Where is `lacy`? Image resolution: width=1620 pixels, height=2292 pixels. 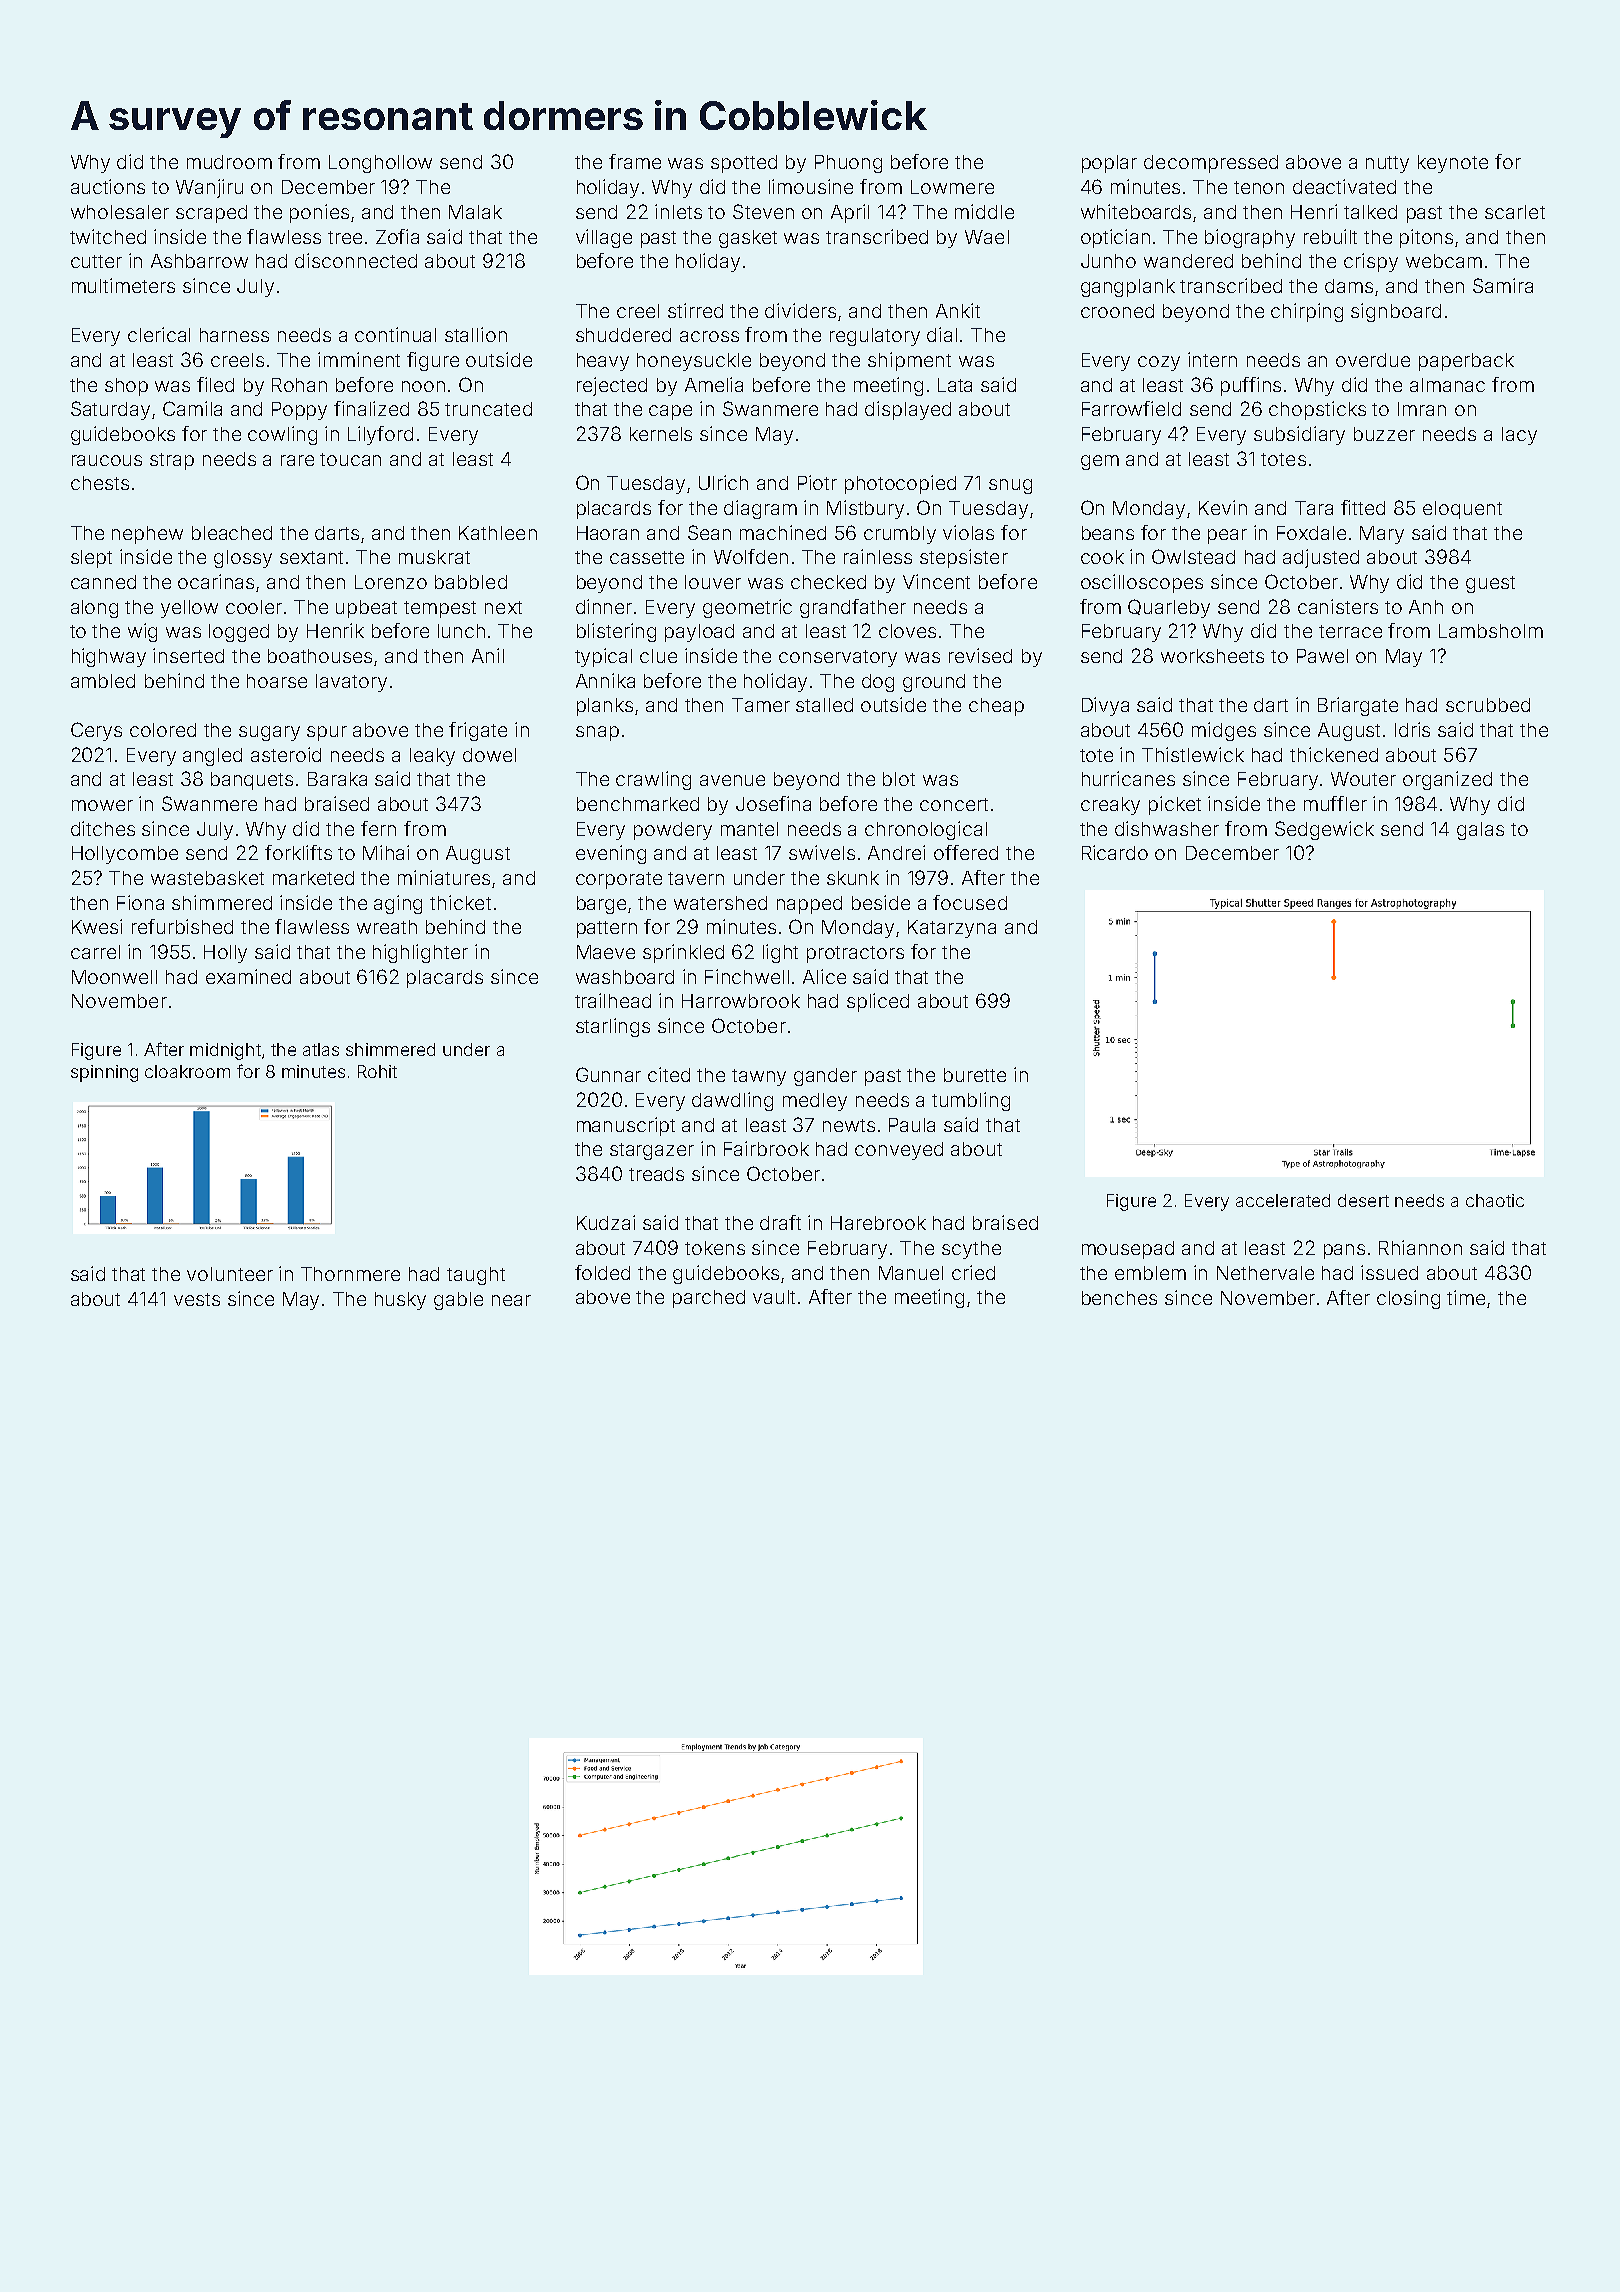 lacy is located at coordinates (1519, 436).
